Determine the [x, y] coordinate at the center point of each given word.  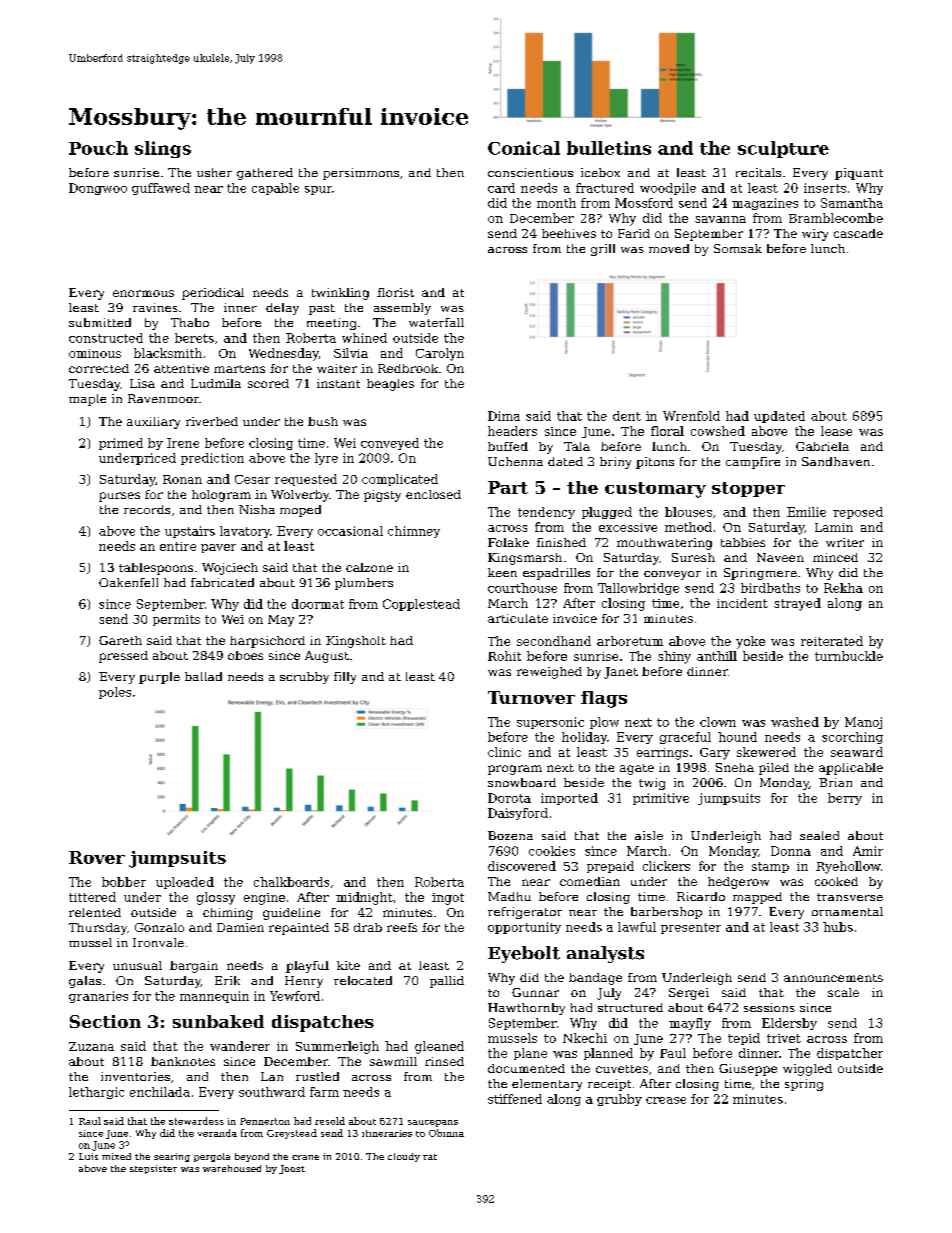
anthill [717, 656]
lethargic [96, 1093]
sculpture [783, 149]
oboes [245, 655]
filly [345, 678]
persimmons [361, 174]
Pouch [98, 148]
